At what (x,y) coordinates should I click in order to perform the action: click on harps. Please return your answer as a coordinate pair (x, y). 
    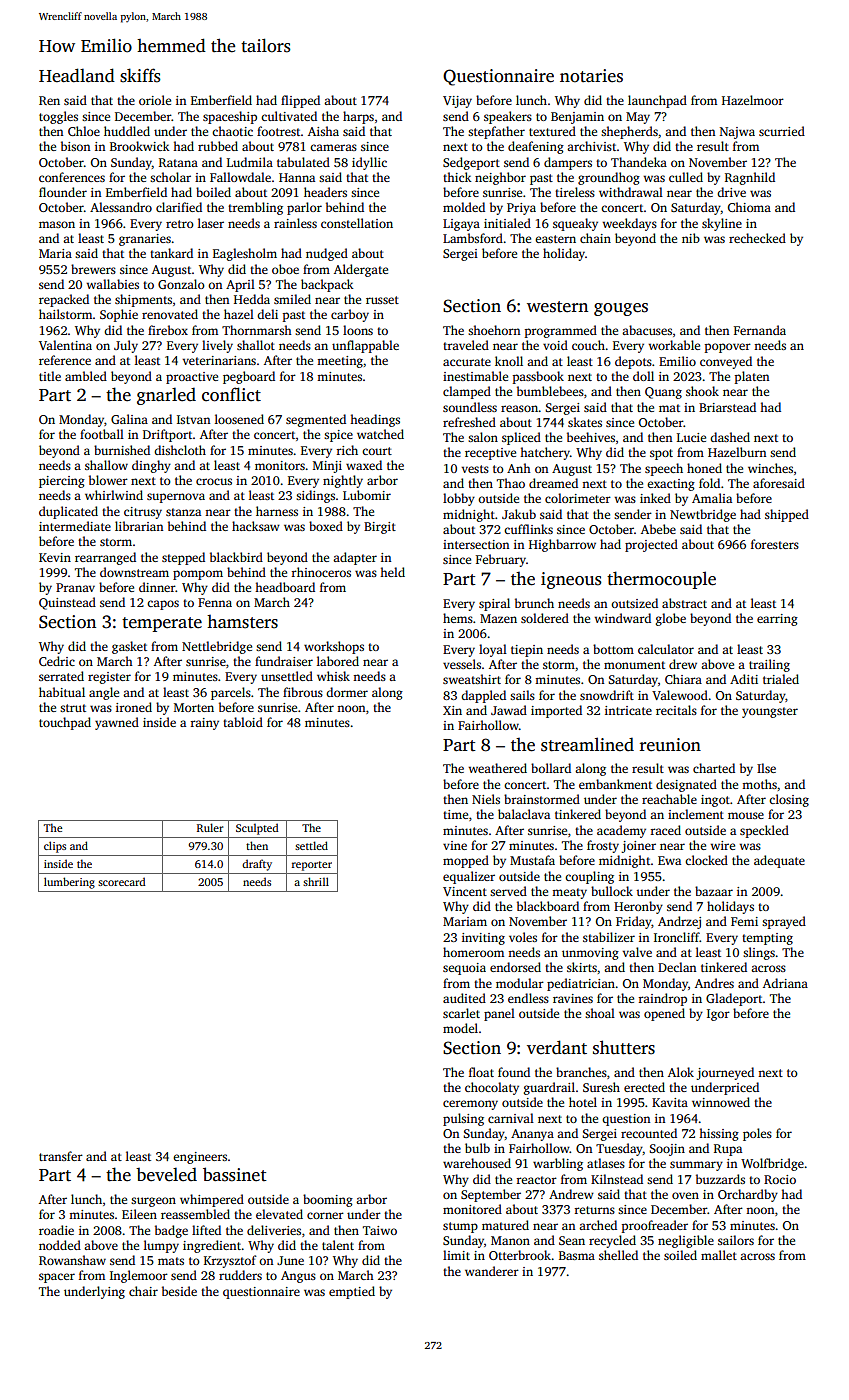
    Looking at the image, I should click on (358, 117).
